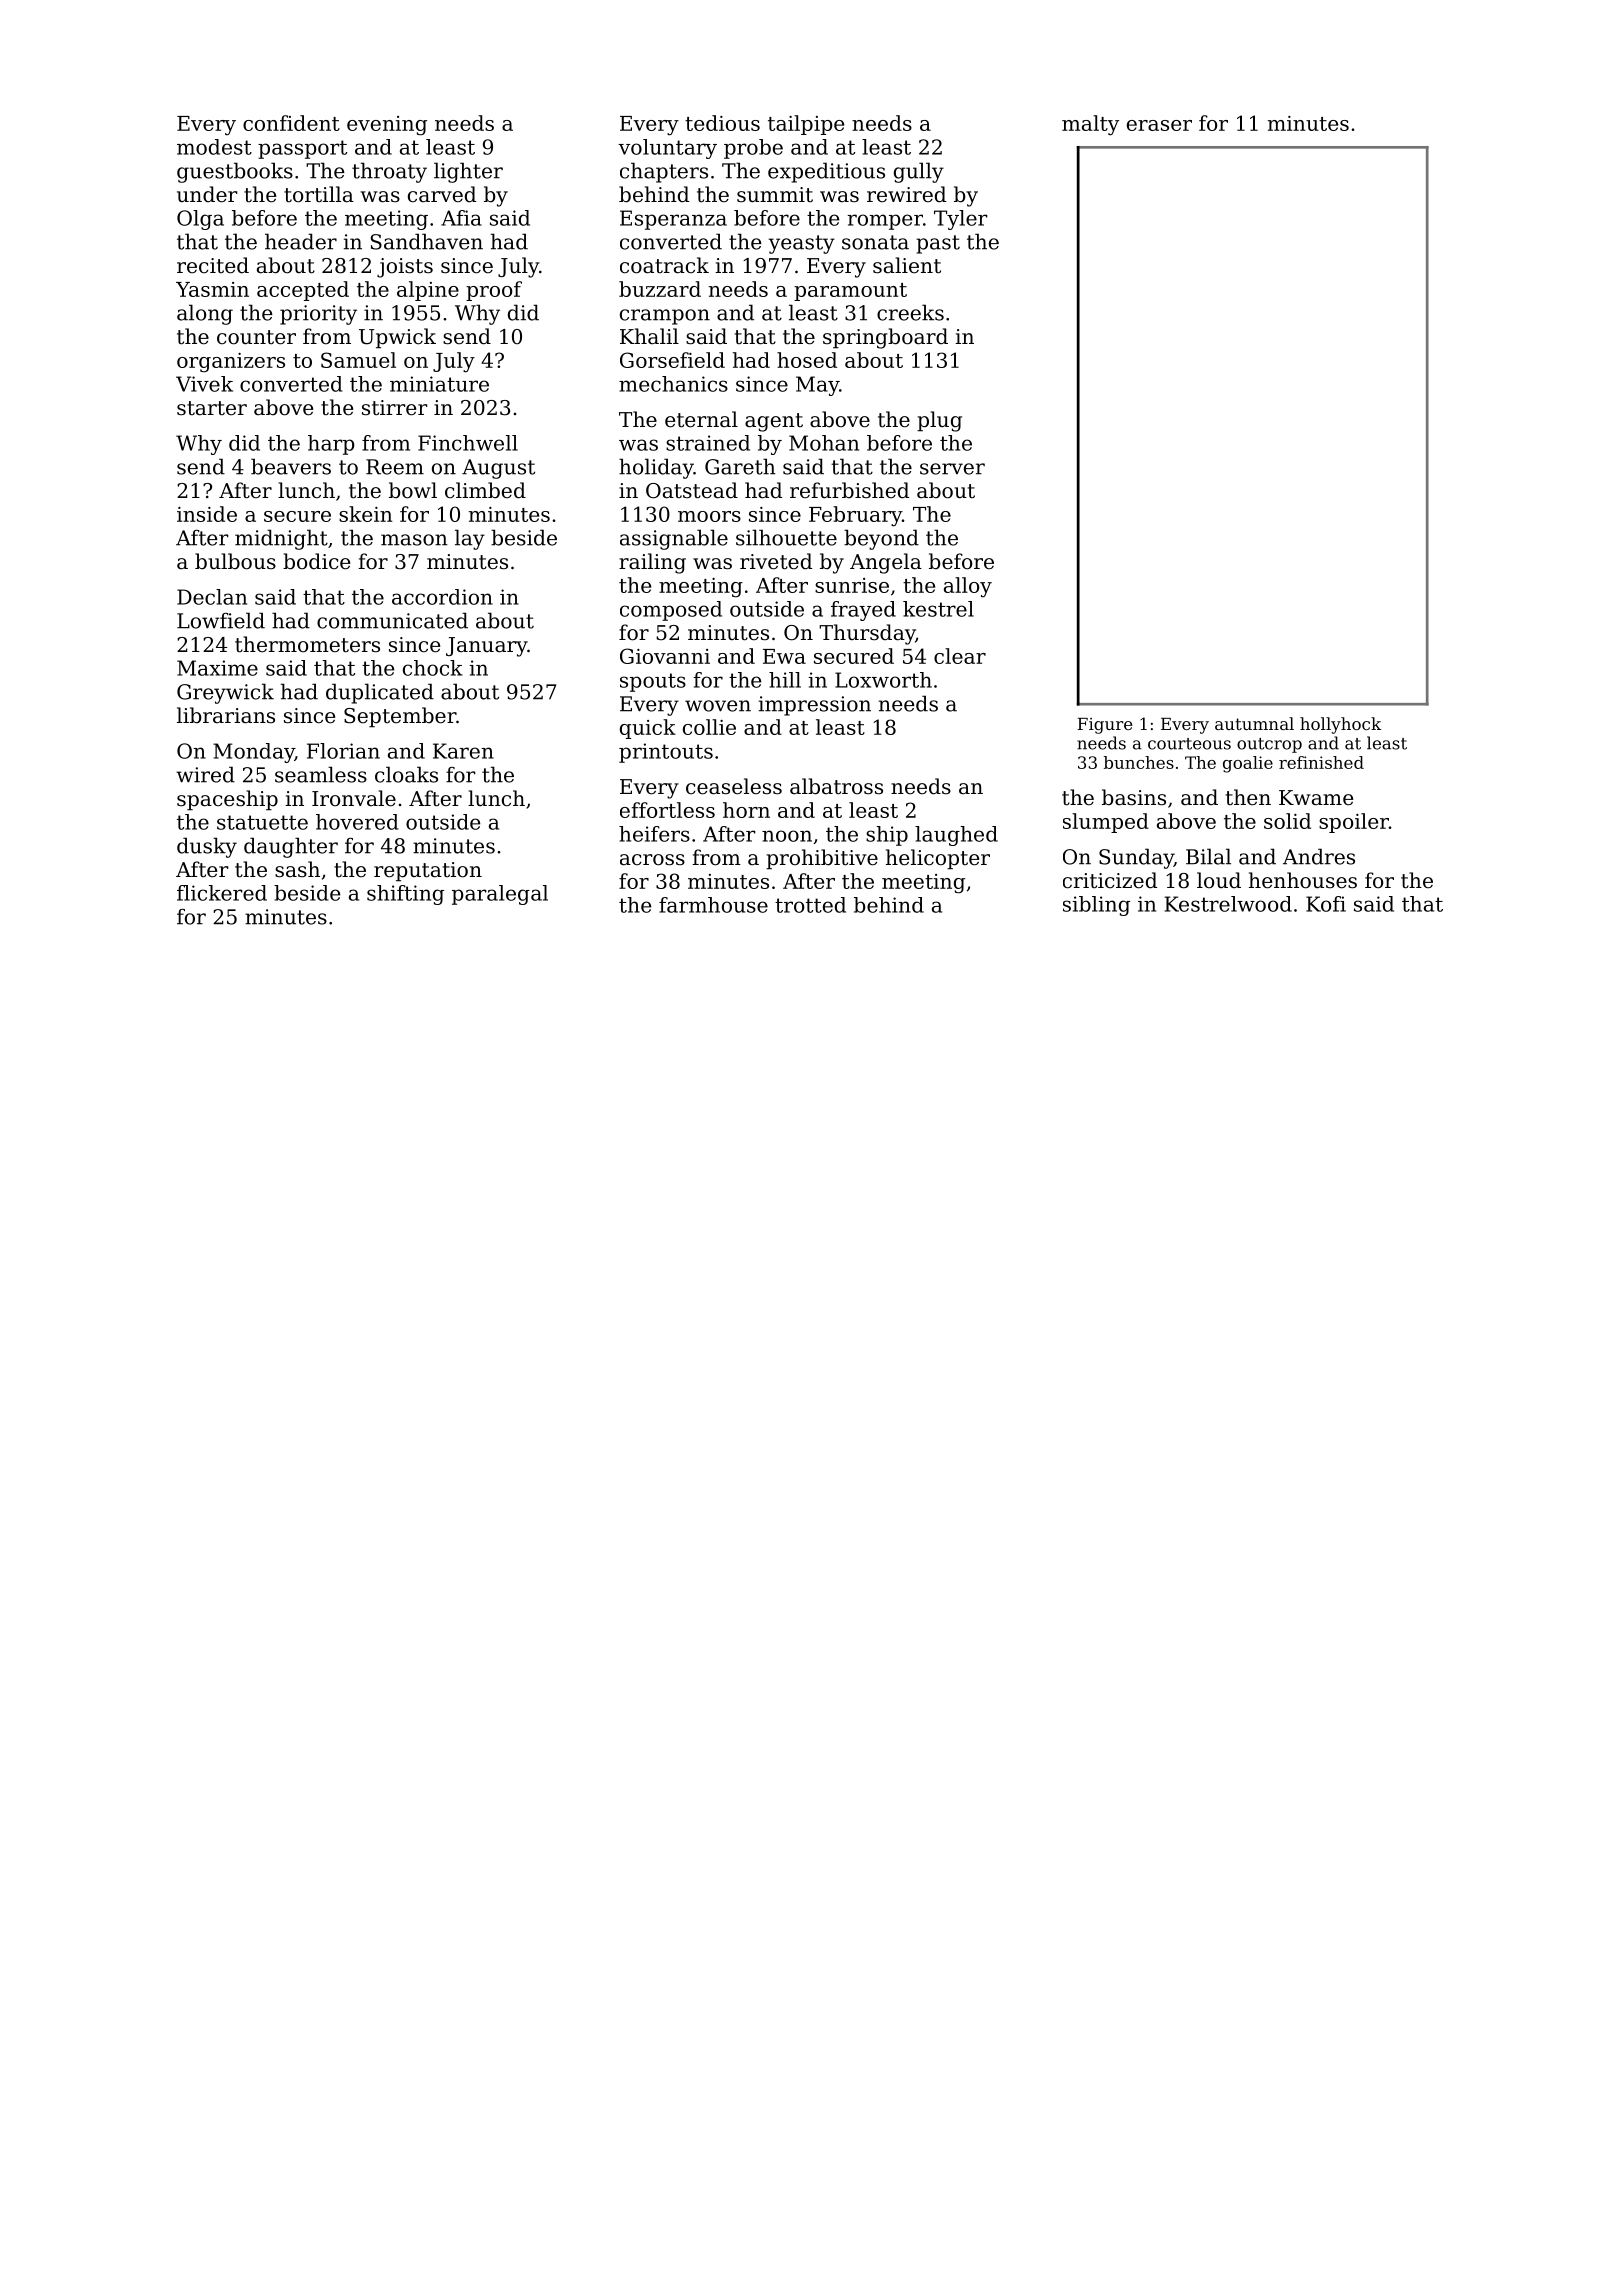 The height and width of the image is (2292, 1620). Describe the element at coordinates (1319, 856) in the image. I see `Andres` at that location.
